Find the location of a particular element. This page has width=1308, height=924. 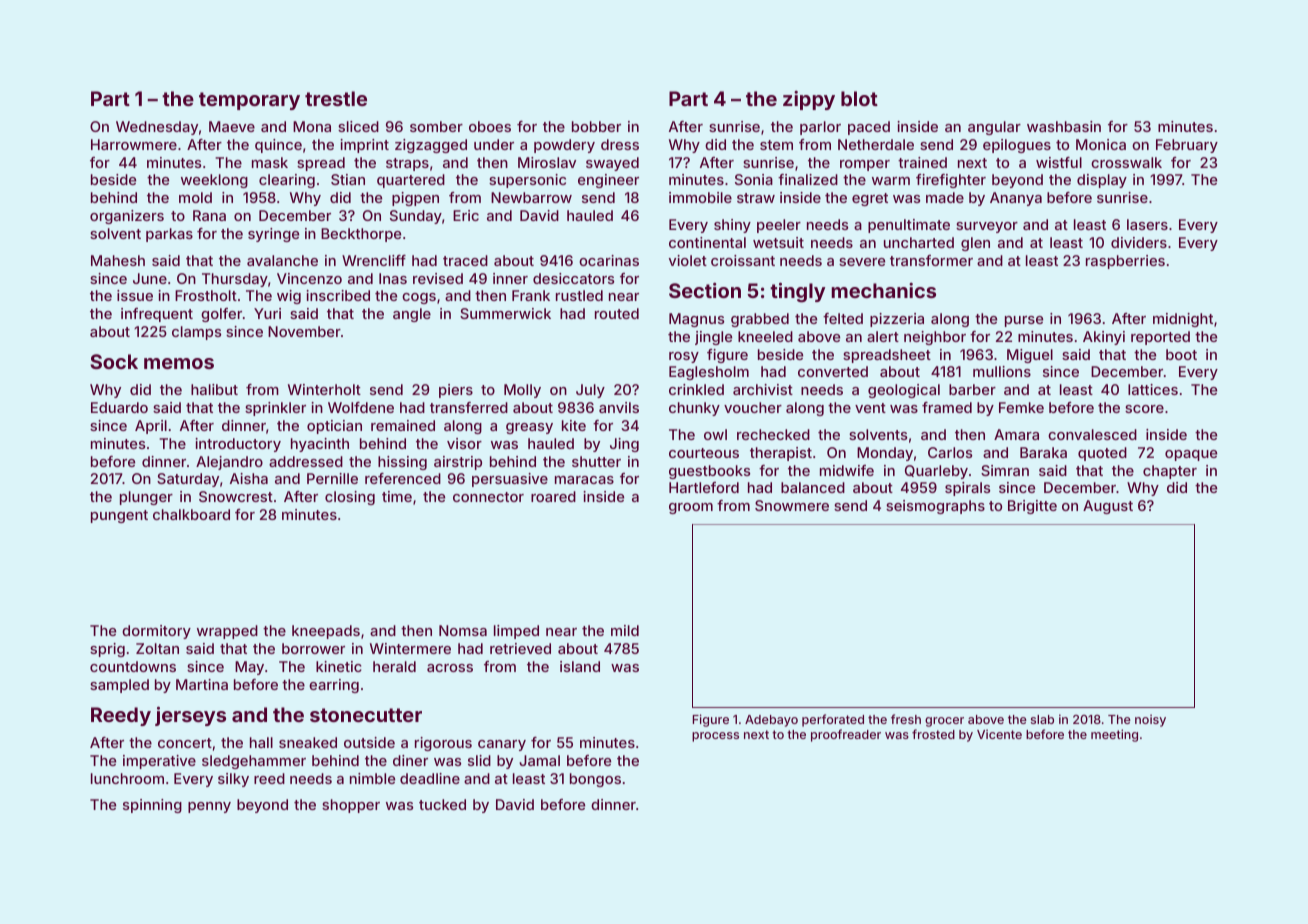

wistful is located at coordinates (1059, 162).
